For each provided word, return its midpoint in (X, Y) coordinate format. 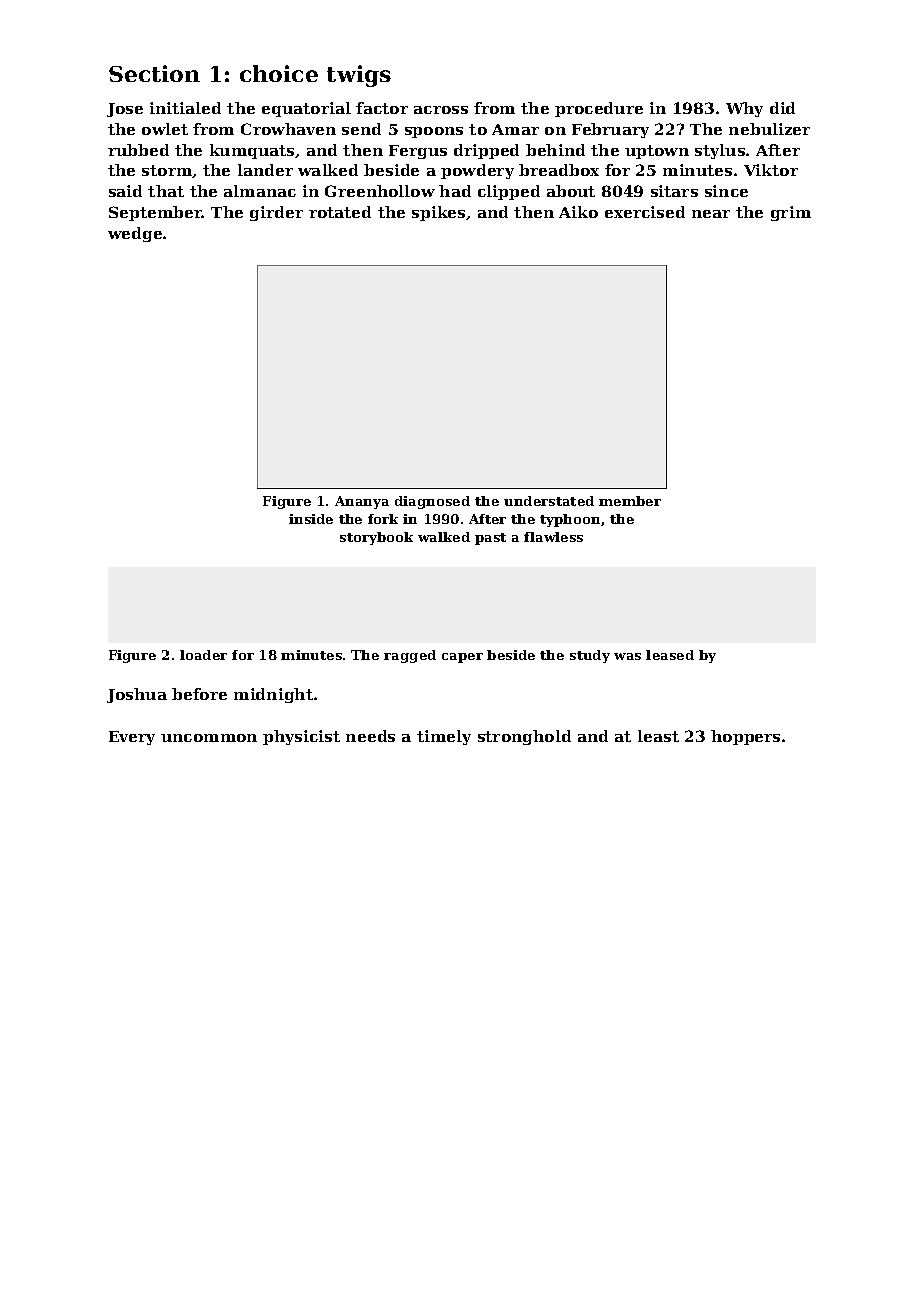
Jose (125, 110)
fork (383, 519)
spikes (438, 213)
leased (670, 655)
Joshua (137, 695)
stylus (720, 151)
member (630, 501)
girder (276, 213)
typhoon (570, 520)
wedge (135, 234)
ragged (410, 656)
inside (311, 519)
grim (791, 213)
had (455, 191)
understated (549, 501)
